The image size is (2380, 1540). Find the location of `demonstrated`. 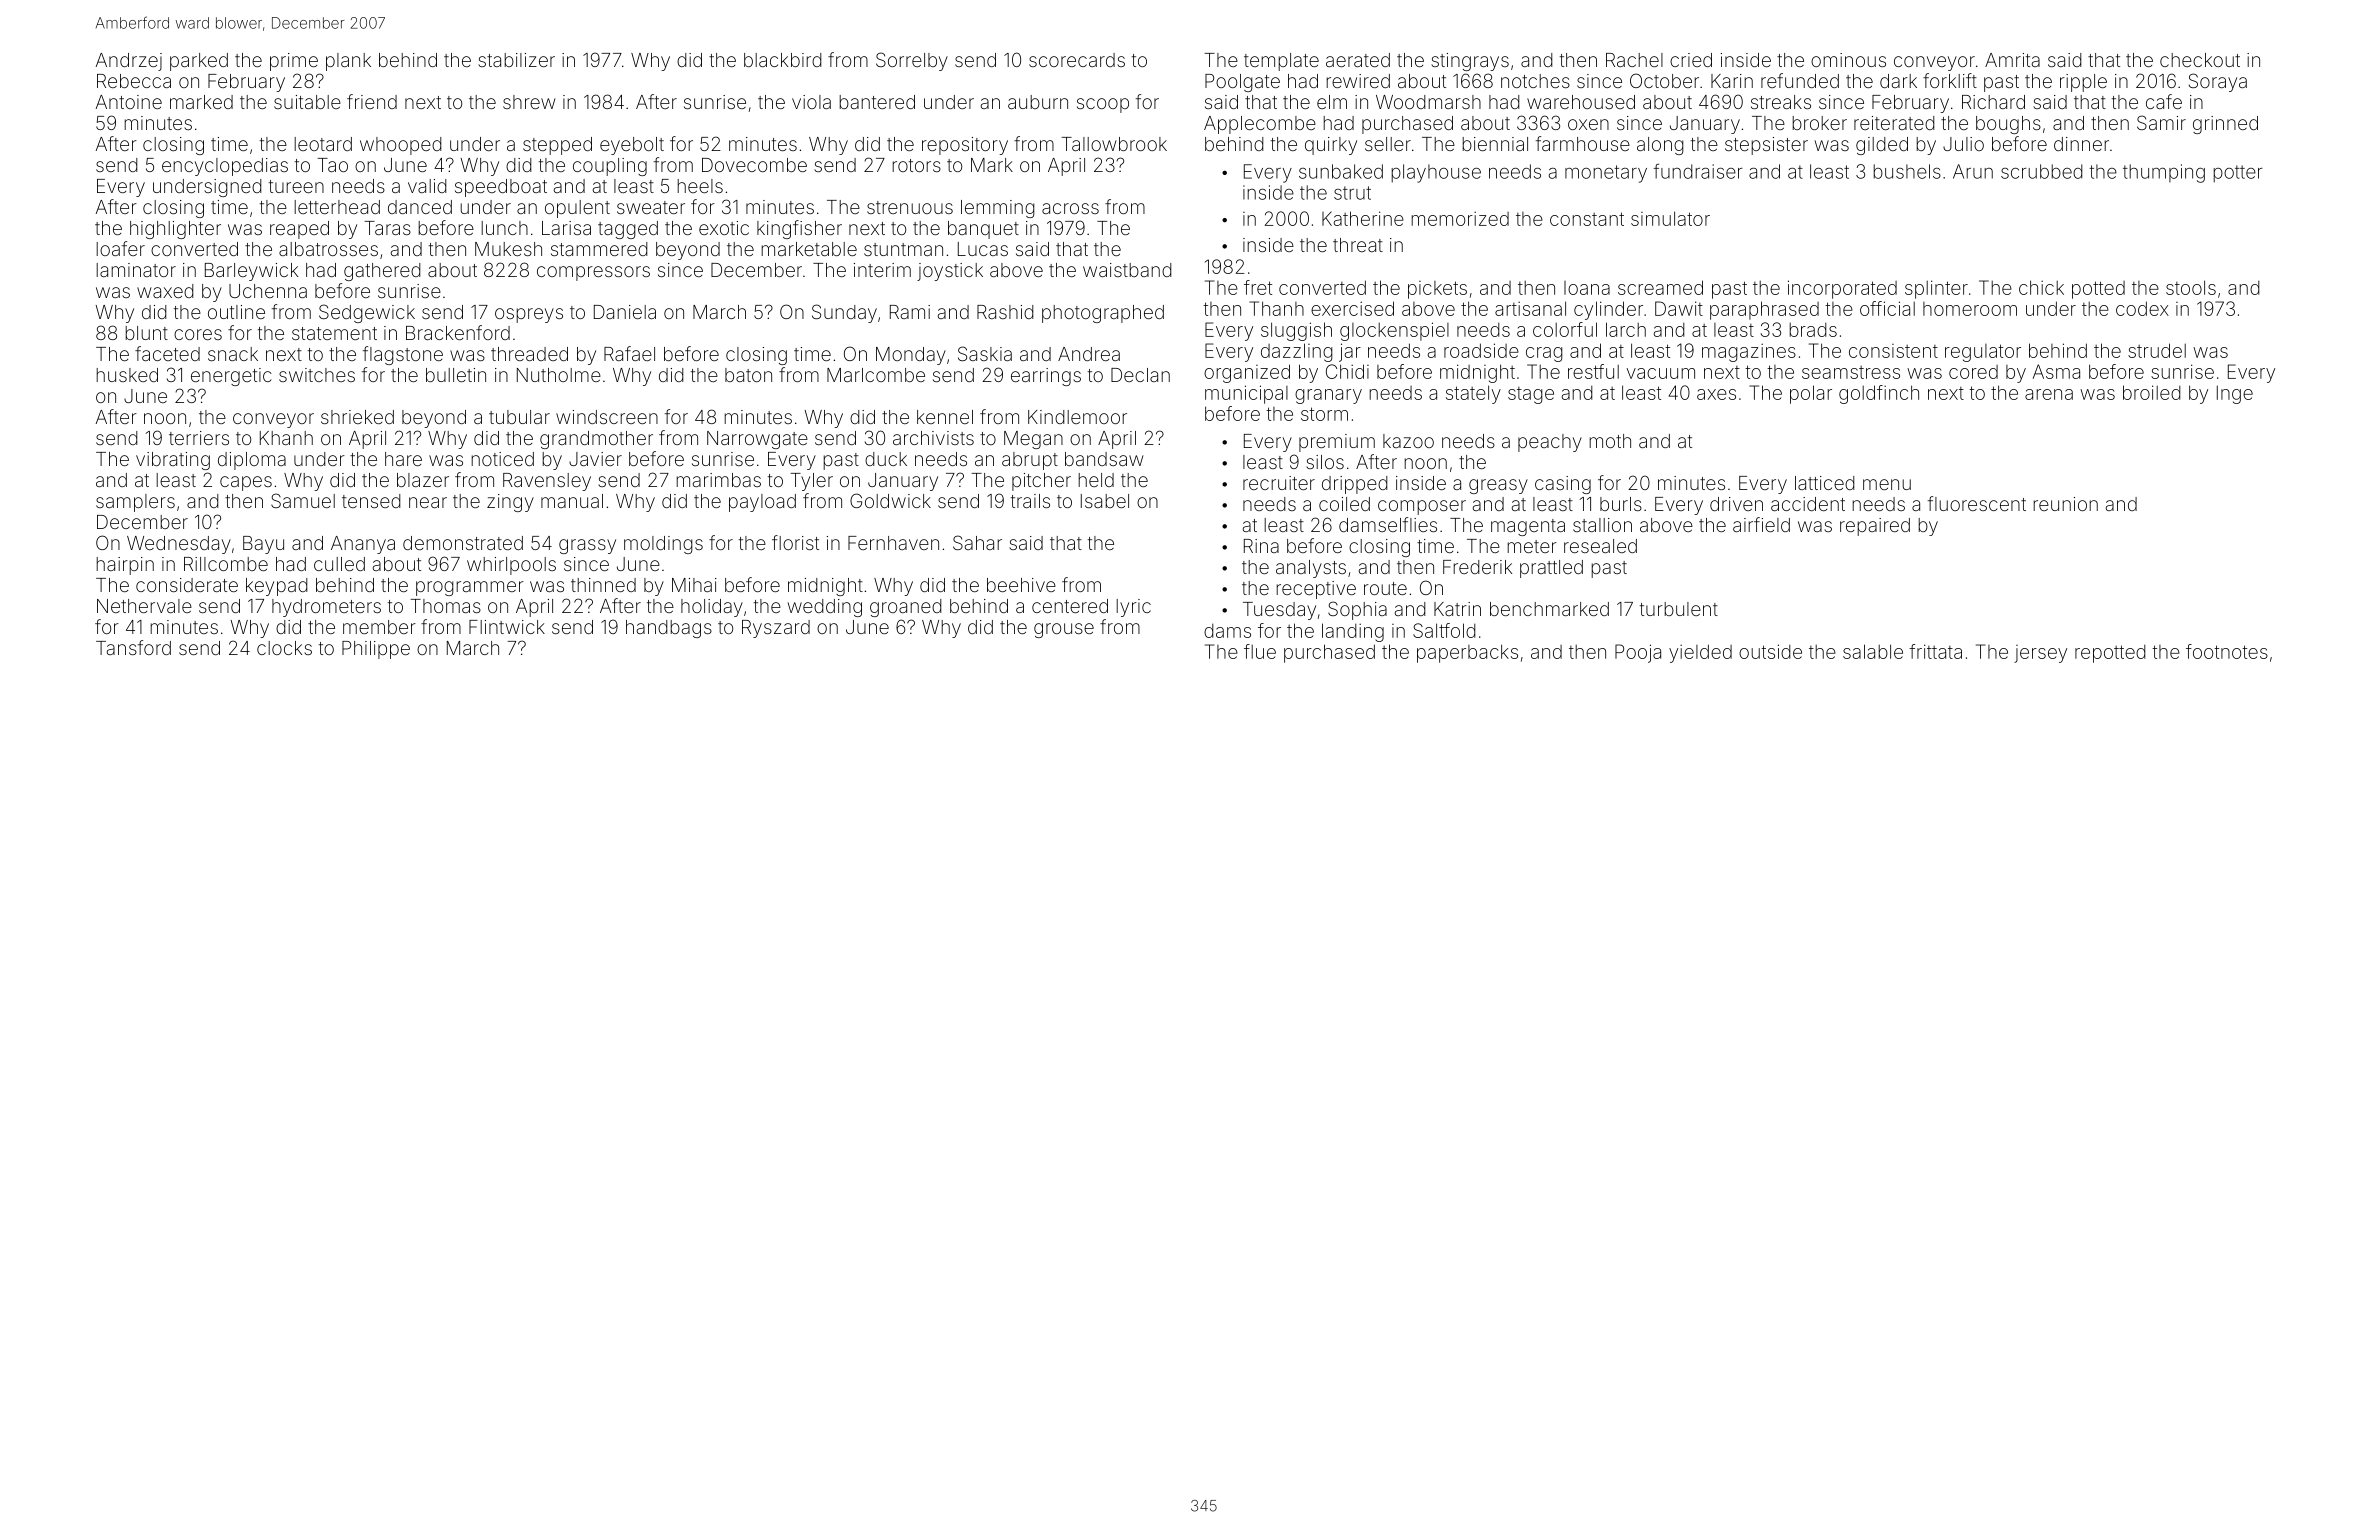

demonstrated is located at coordinates (463, 543).
